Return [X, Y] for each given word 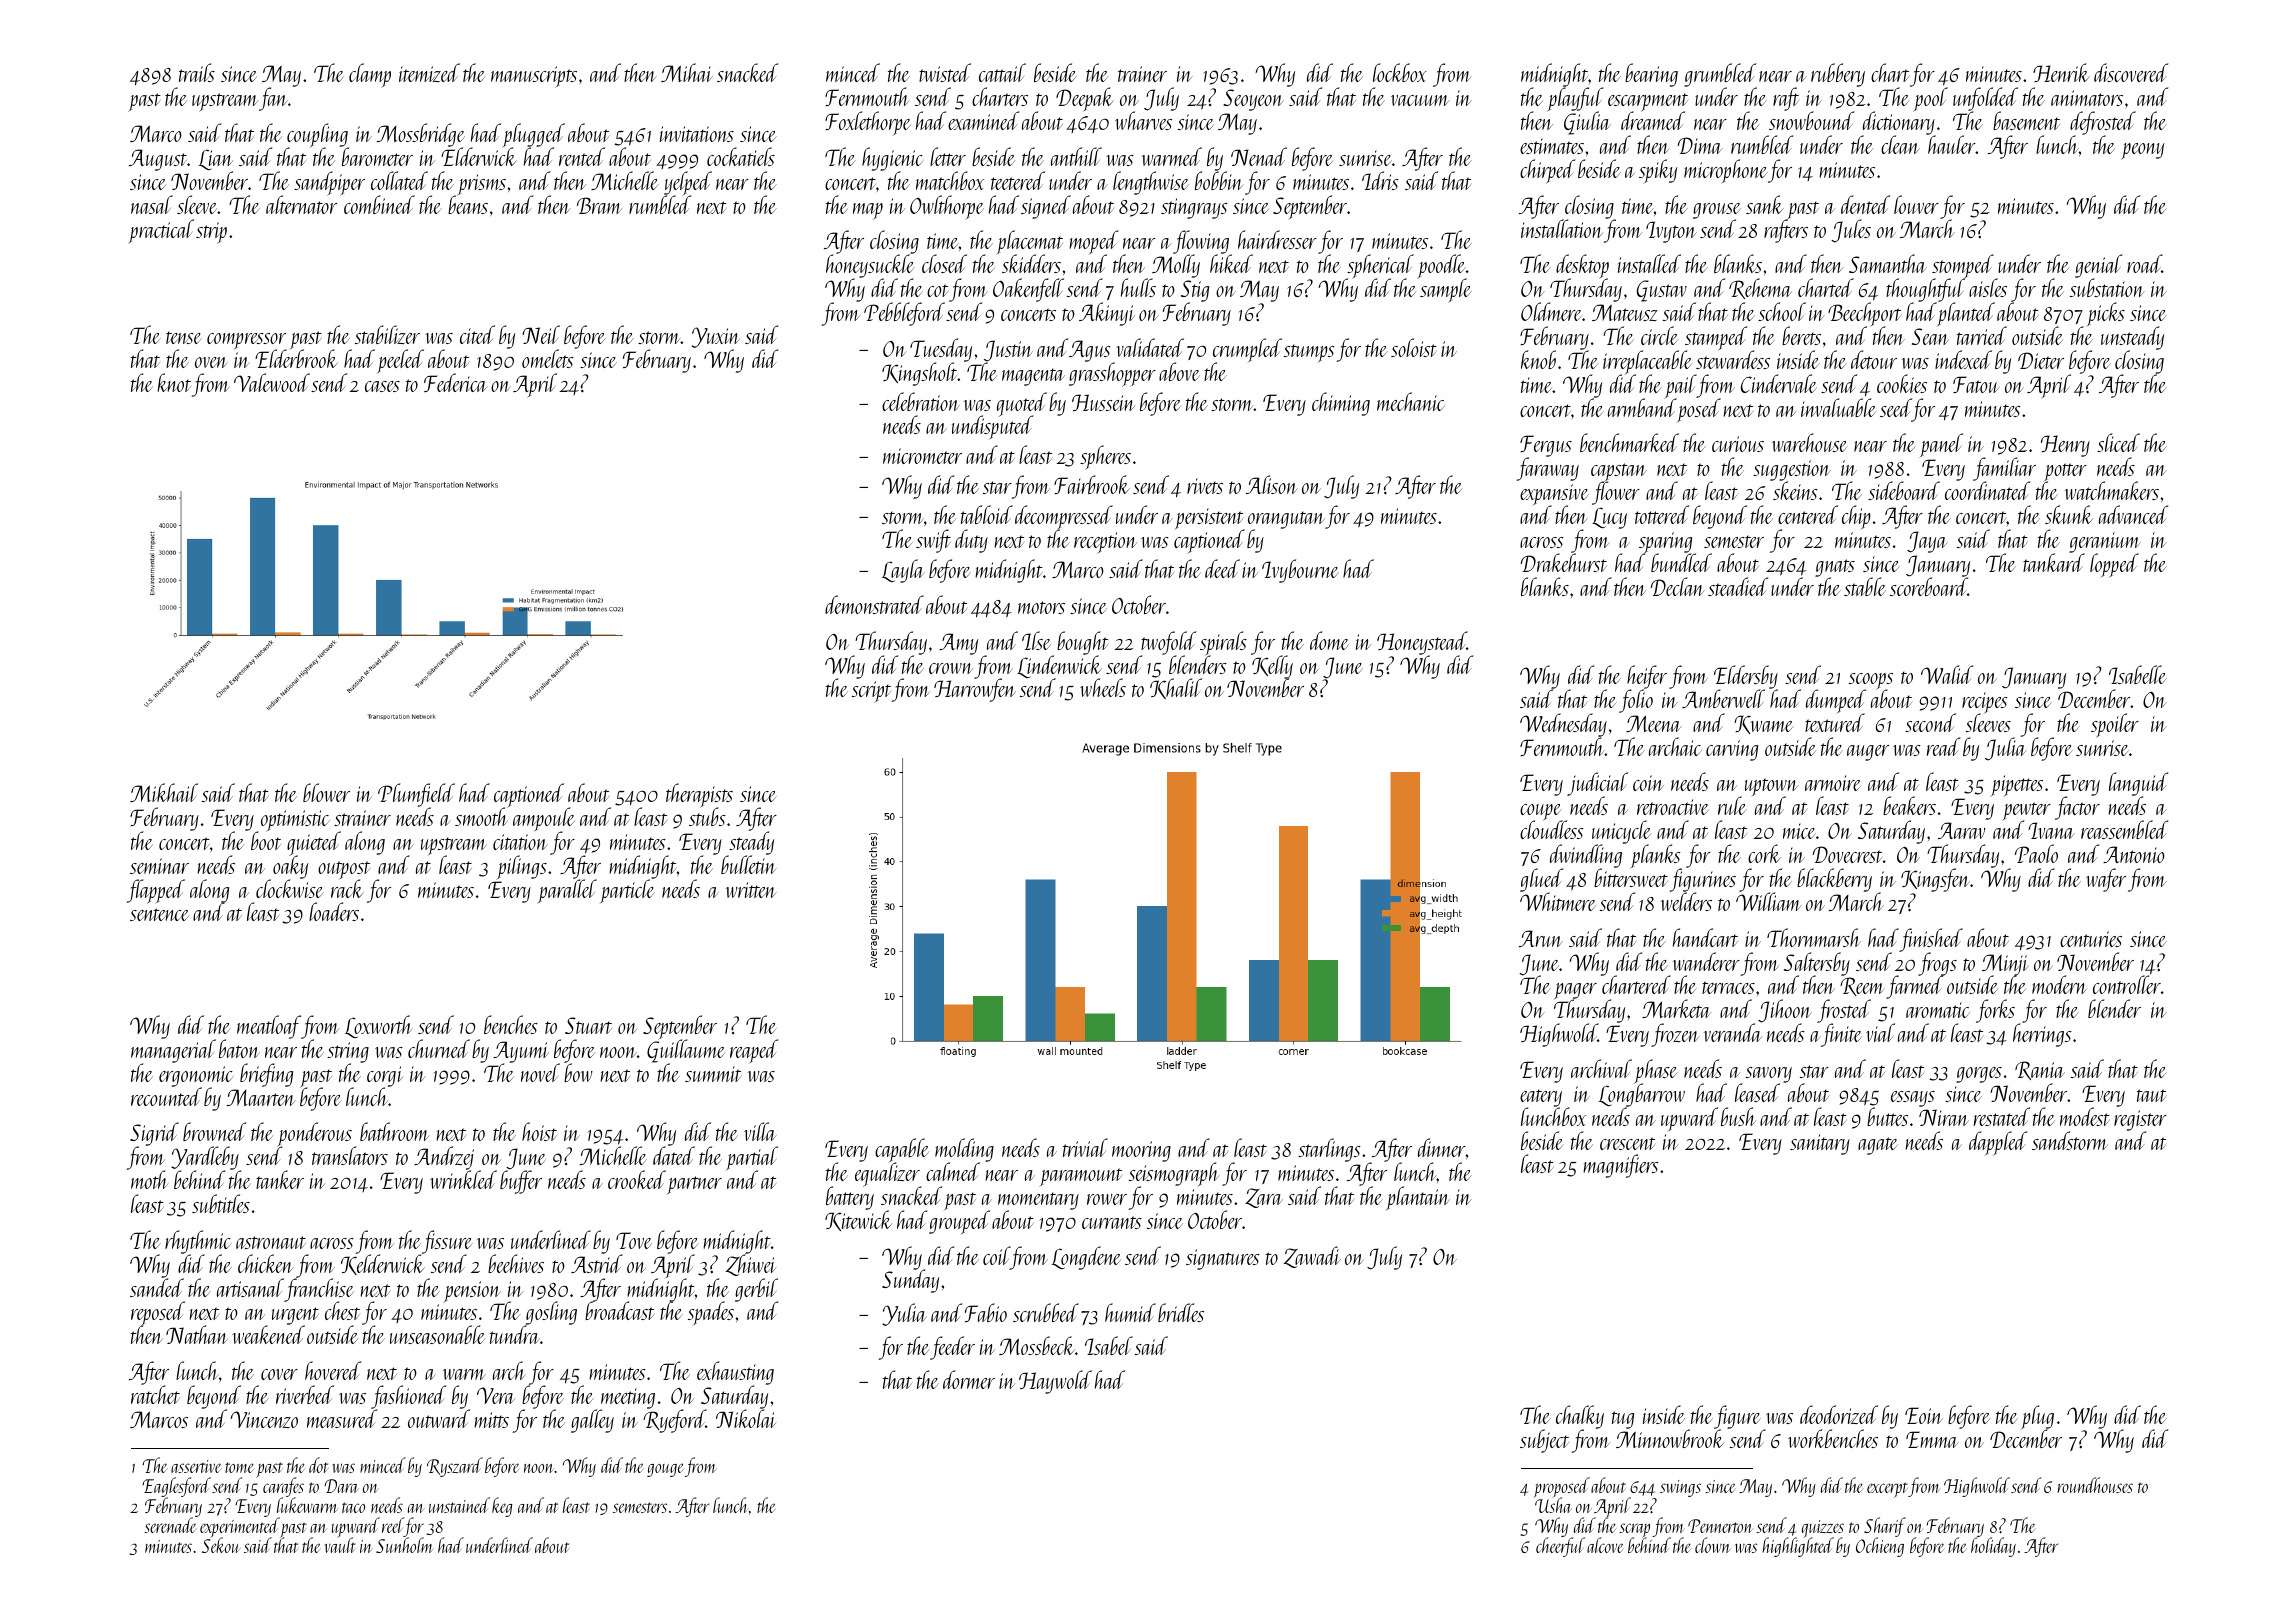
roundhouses [2095, 1485]
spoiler [2115, 725]
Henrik [2061, 72]
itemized [429, 72]
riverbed [305, 1394]
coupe [1541, 812]
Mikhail [164, 792]
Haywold [1055, 1382]
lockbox [1400, 72]
